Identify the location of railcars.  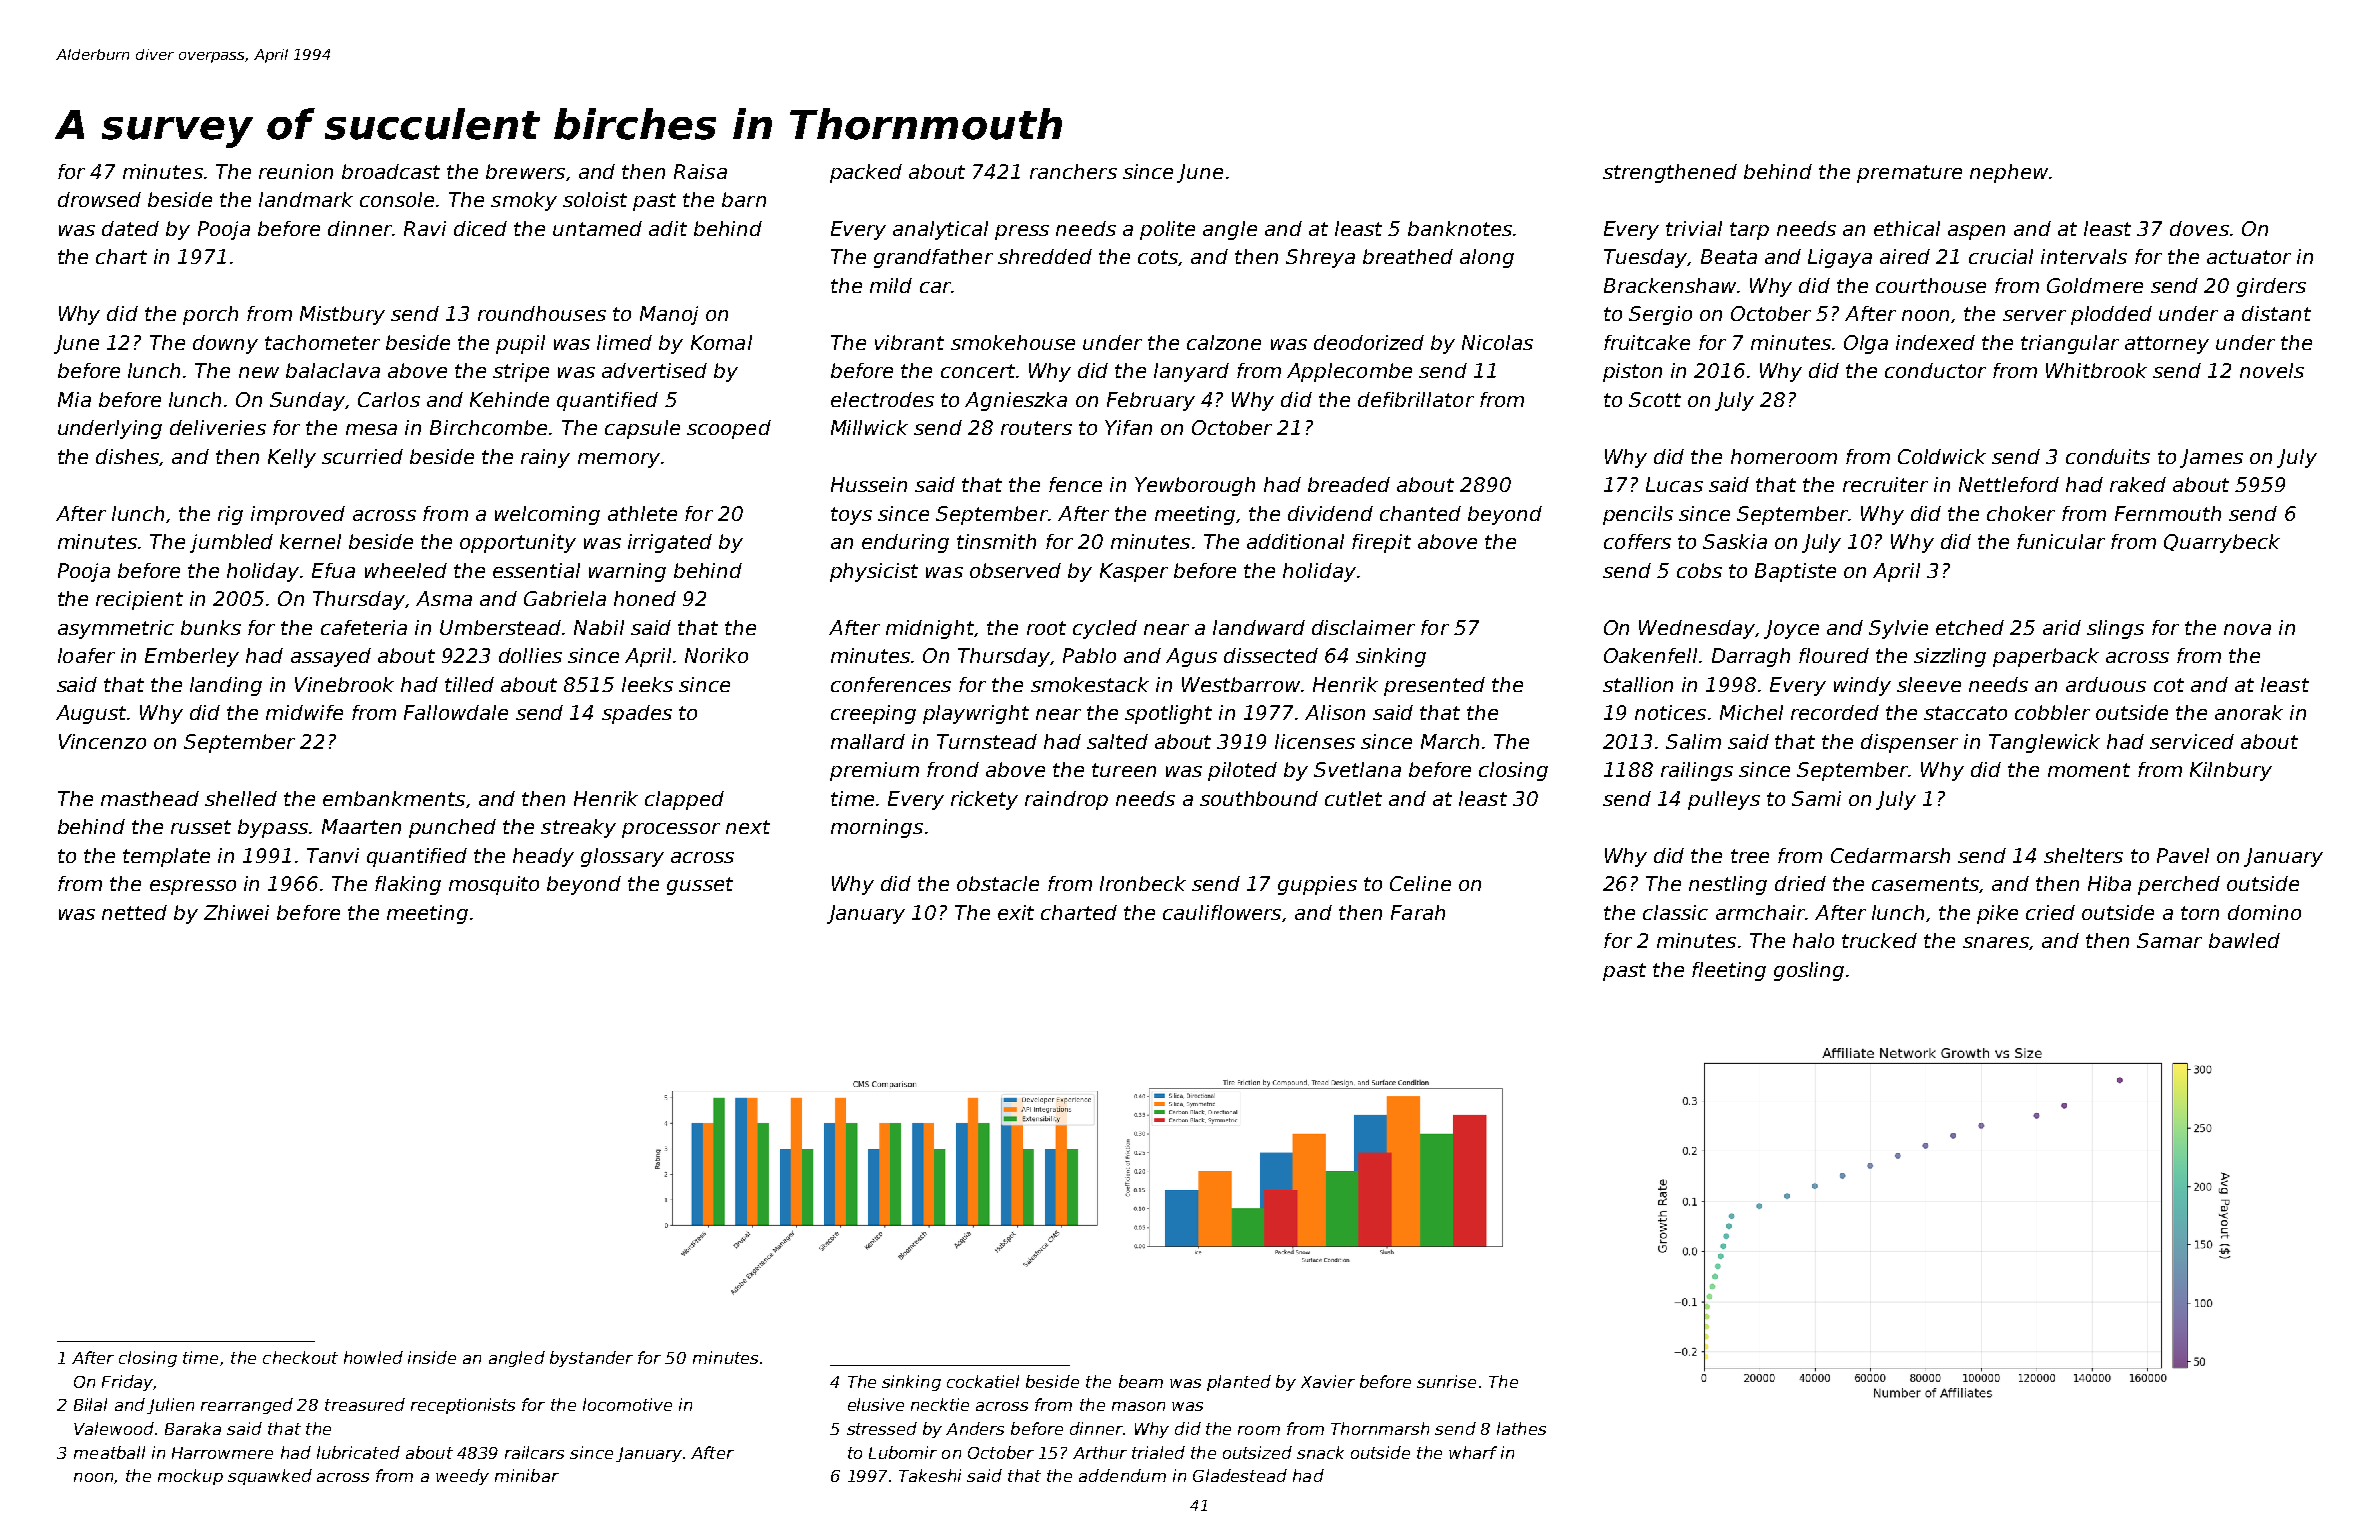
(534, 1452).
